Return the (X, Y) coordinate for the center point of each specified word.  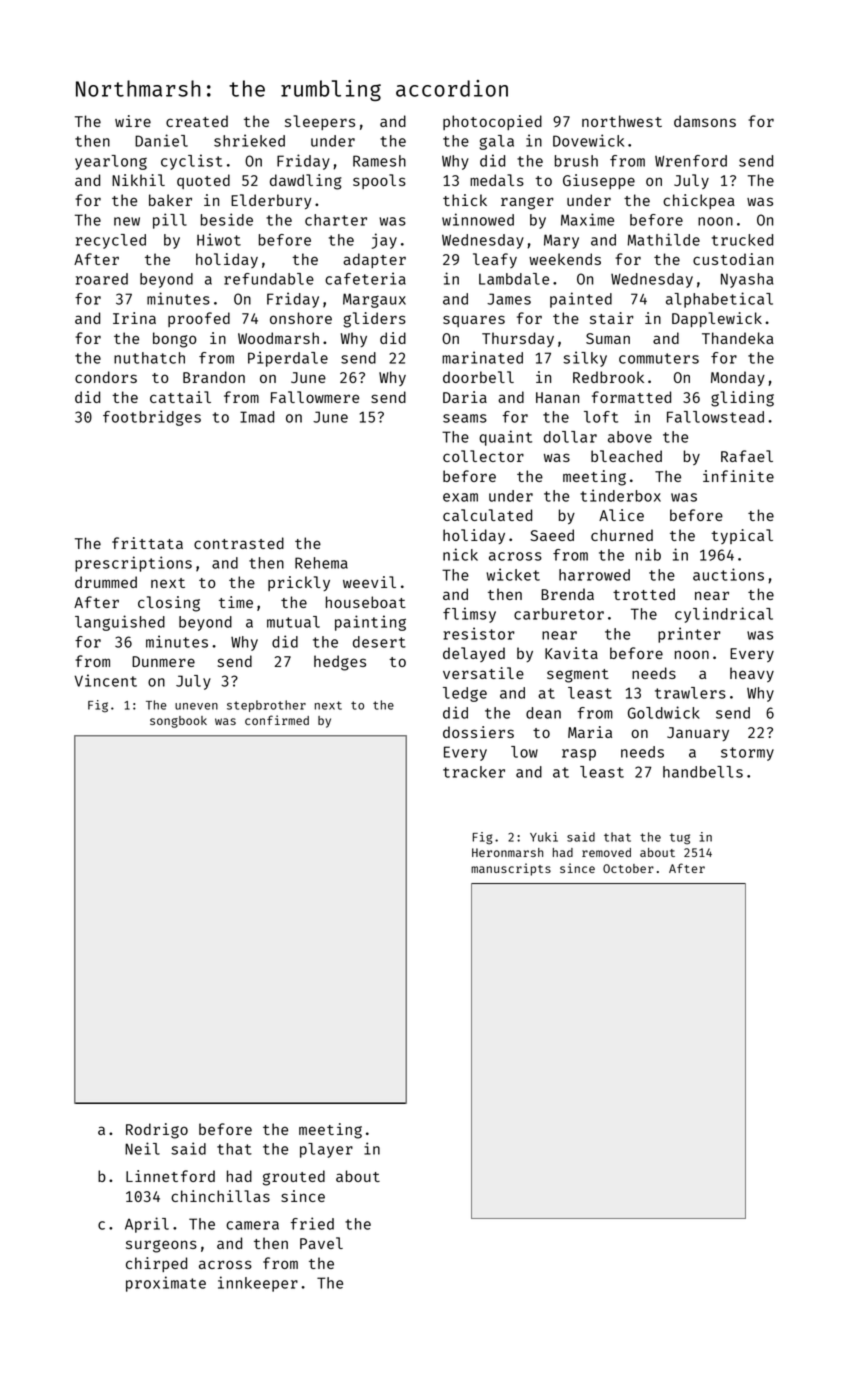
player (326, 1150)
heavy (752, 674)
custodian (733, 259)
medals (497, 180)
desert (379, 642)
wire (133, 121)
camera (252, 1225)
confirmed (277, 720)
